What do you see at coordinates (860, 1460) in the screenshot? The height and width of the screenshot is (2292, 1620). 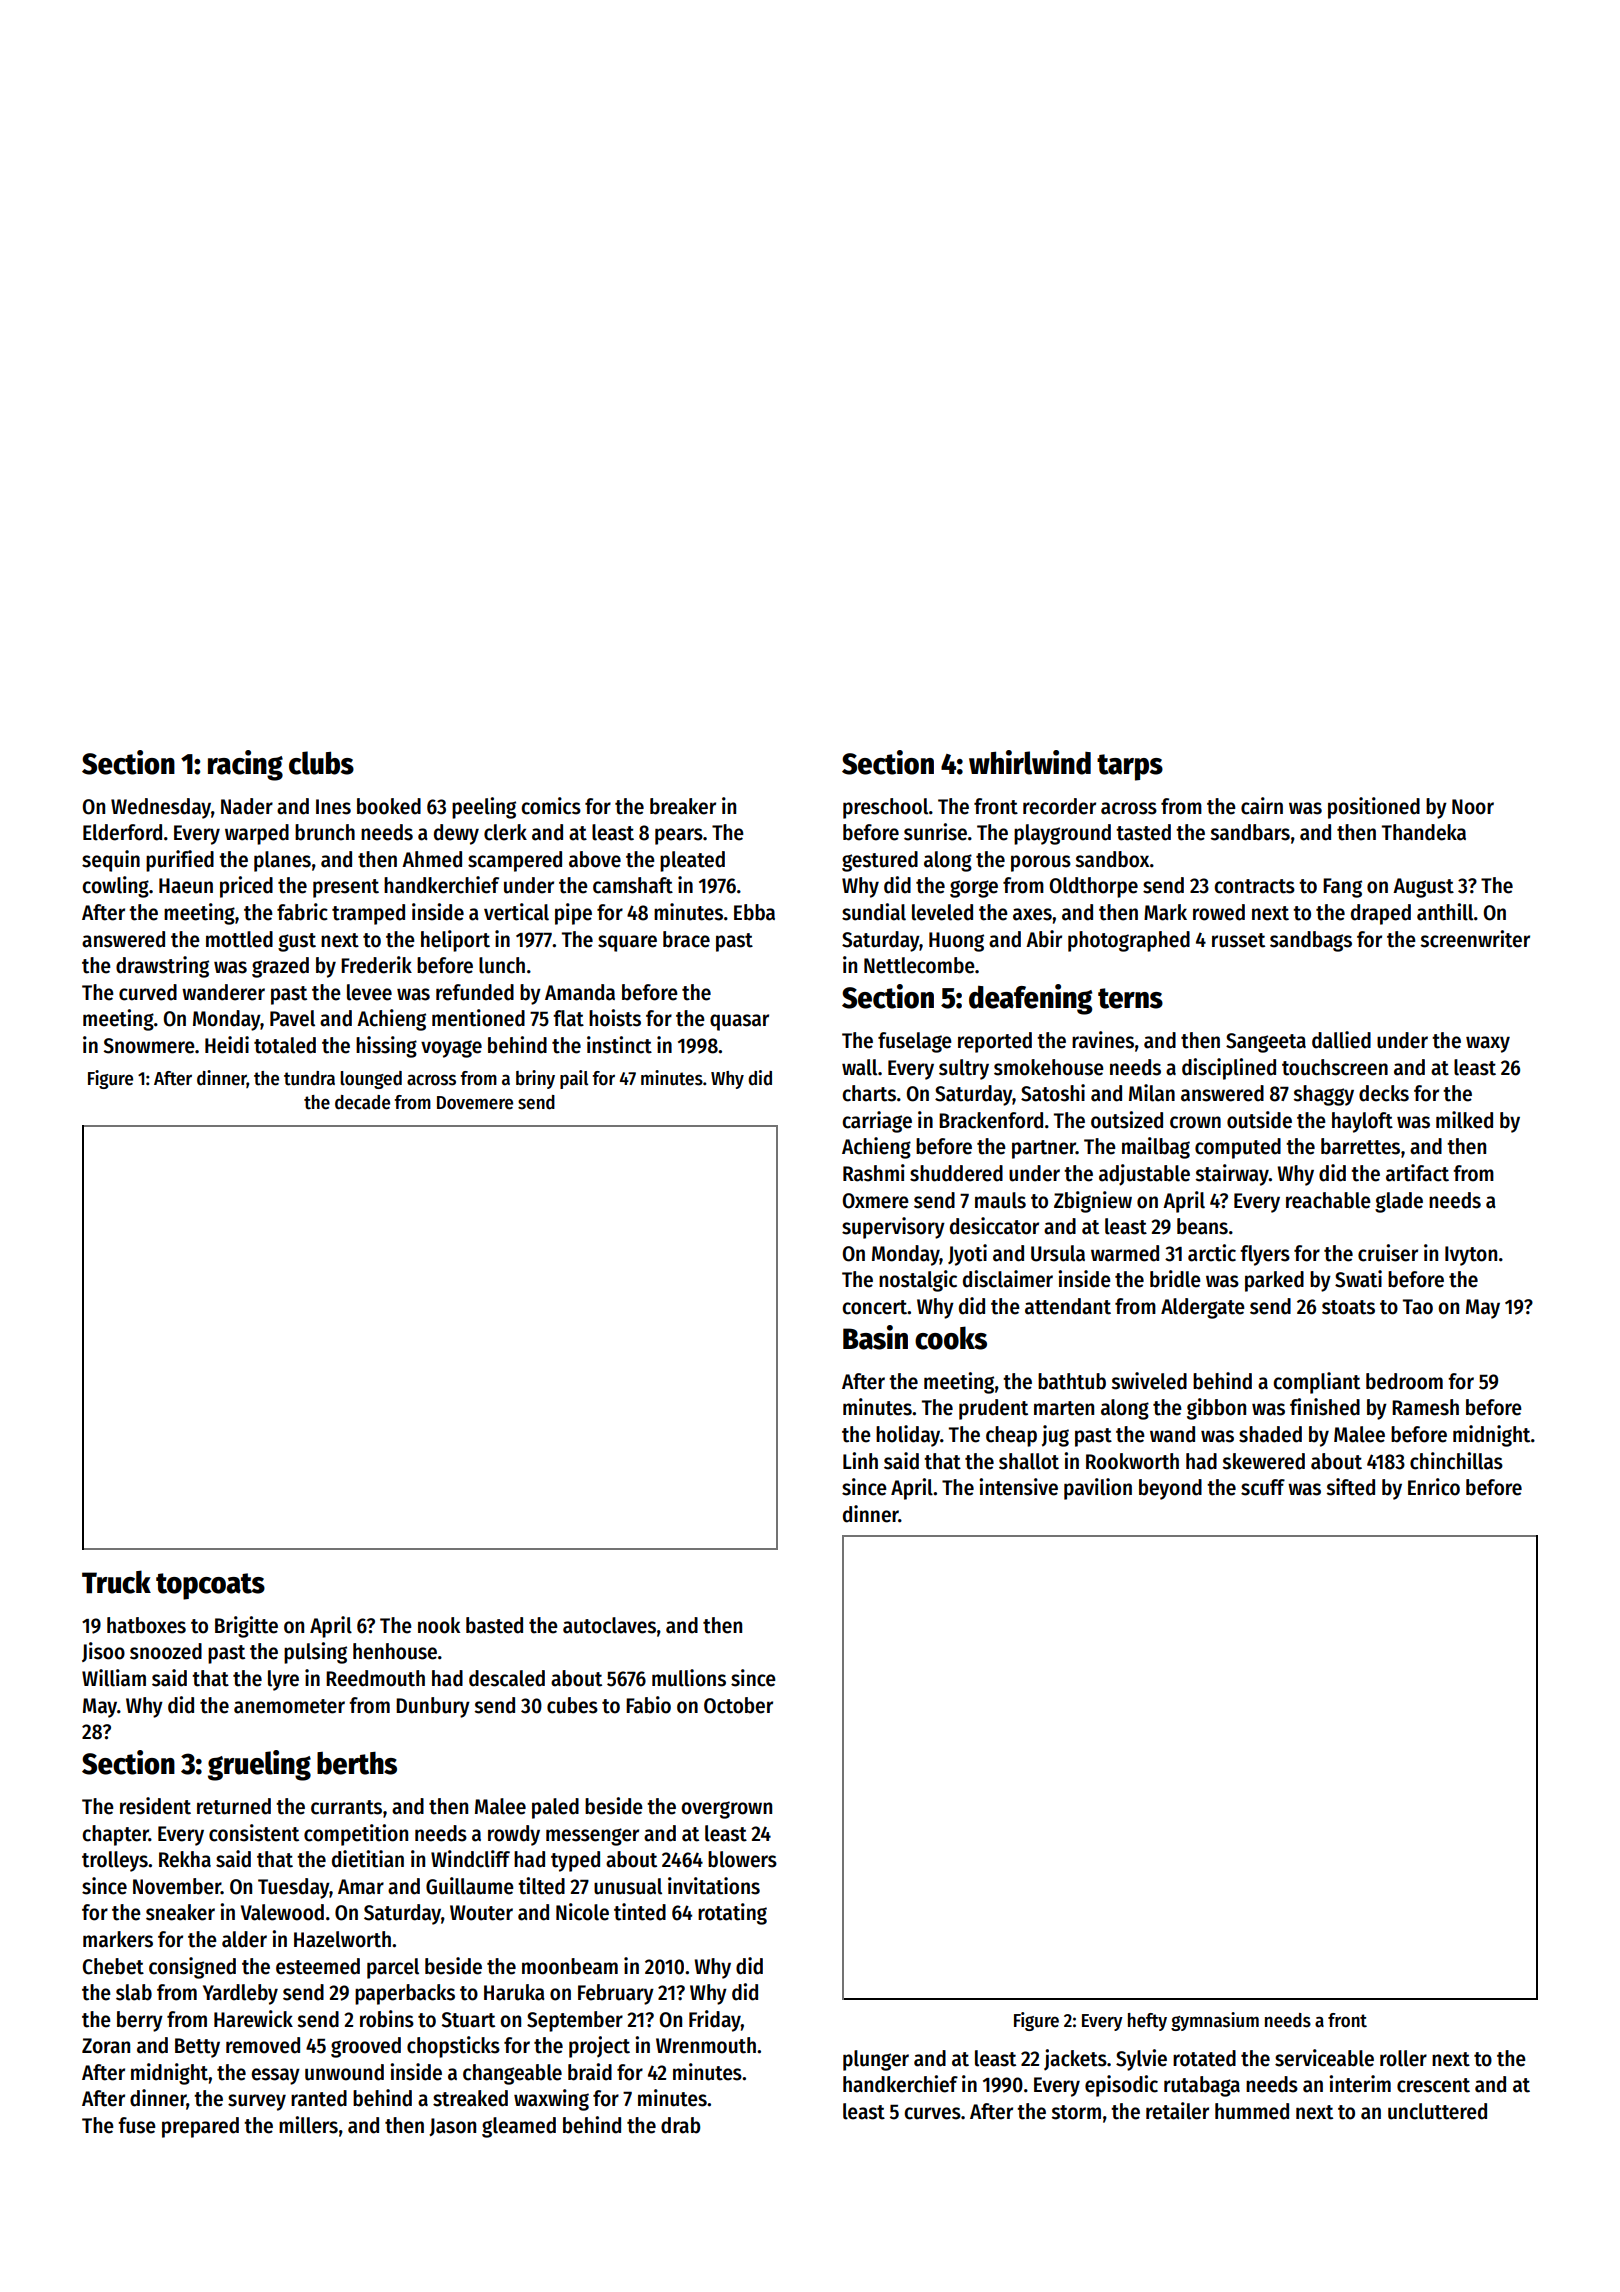 I see `Linh` at bounding box center [860, 1460].
